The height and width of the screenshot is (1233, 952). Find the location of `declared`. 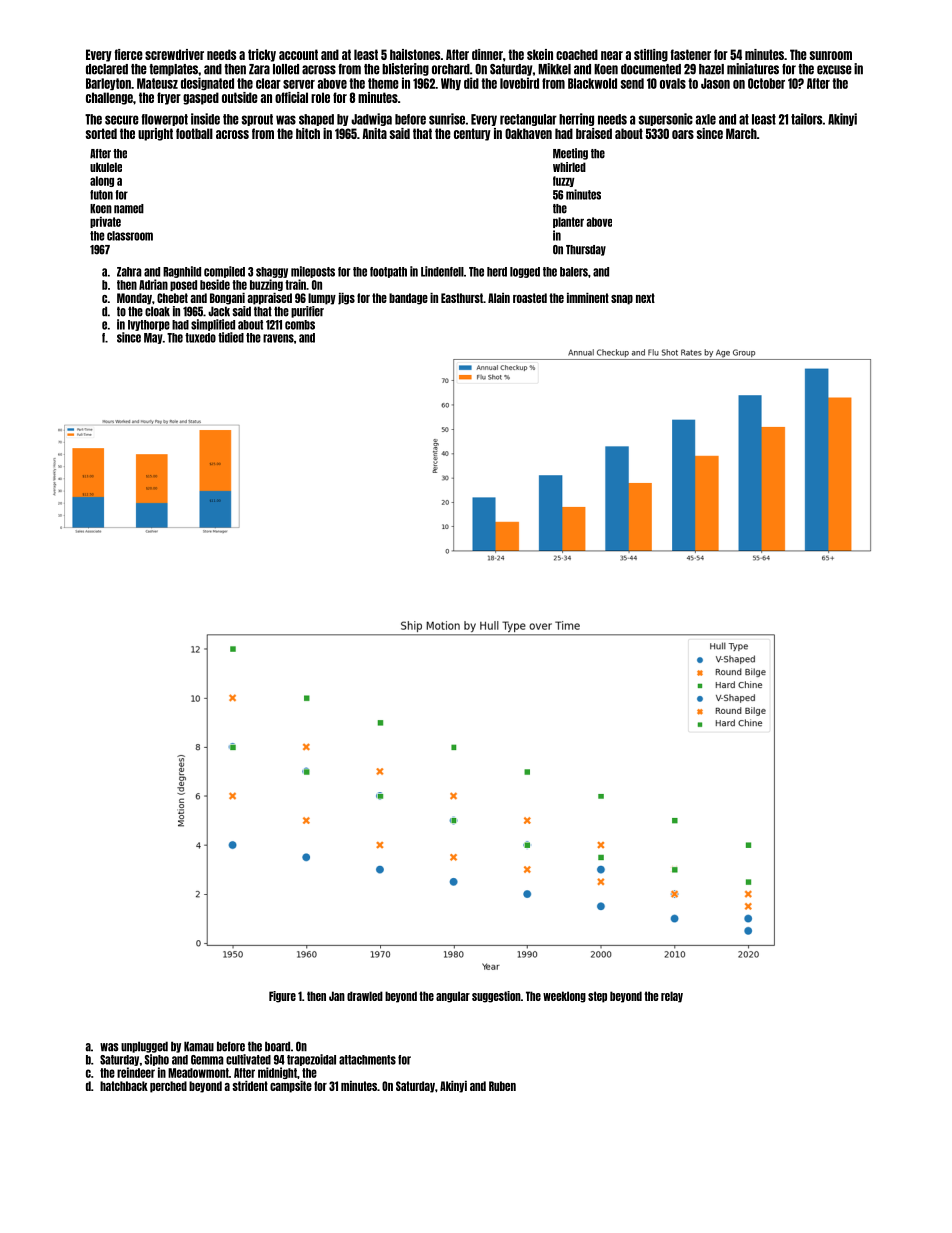

declared is located at coordinates (107, 69).
